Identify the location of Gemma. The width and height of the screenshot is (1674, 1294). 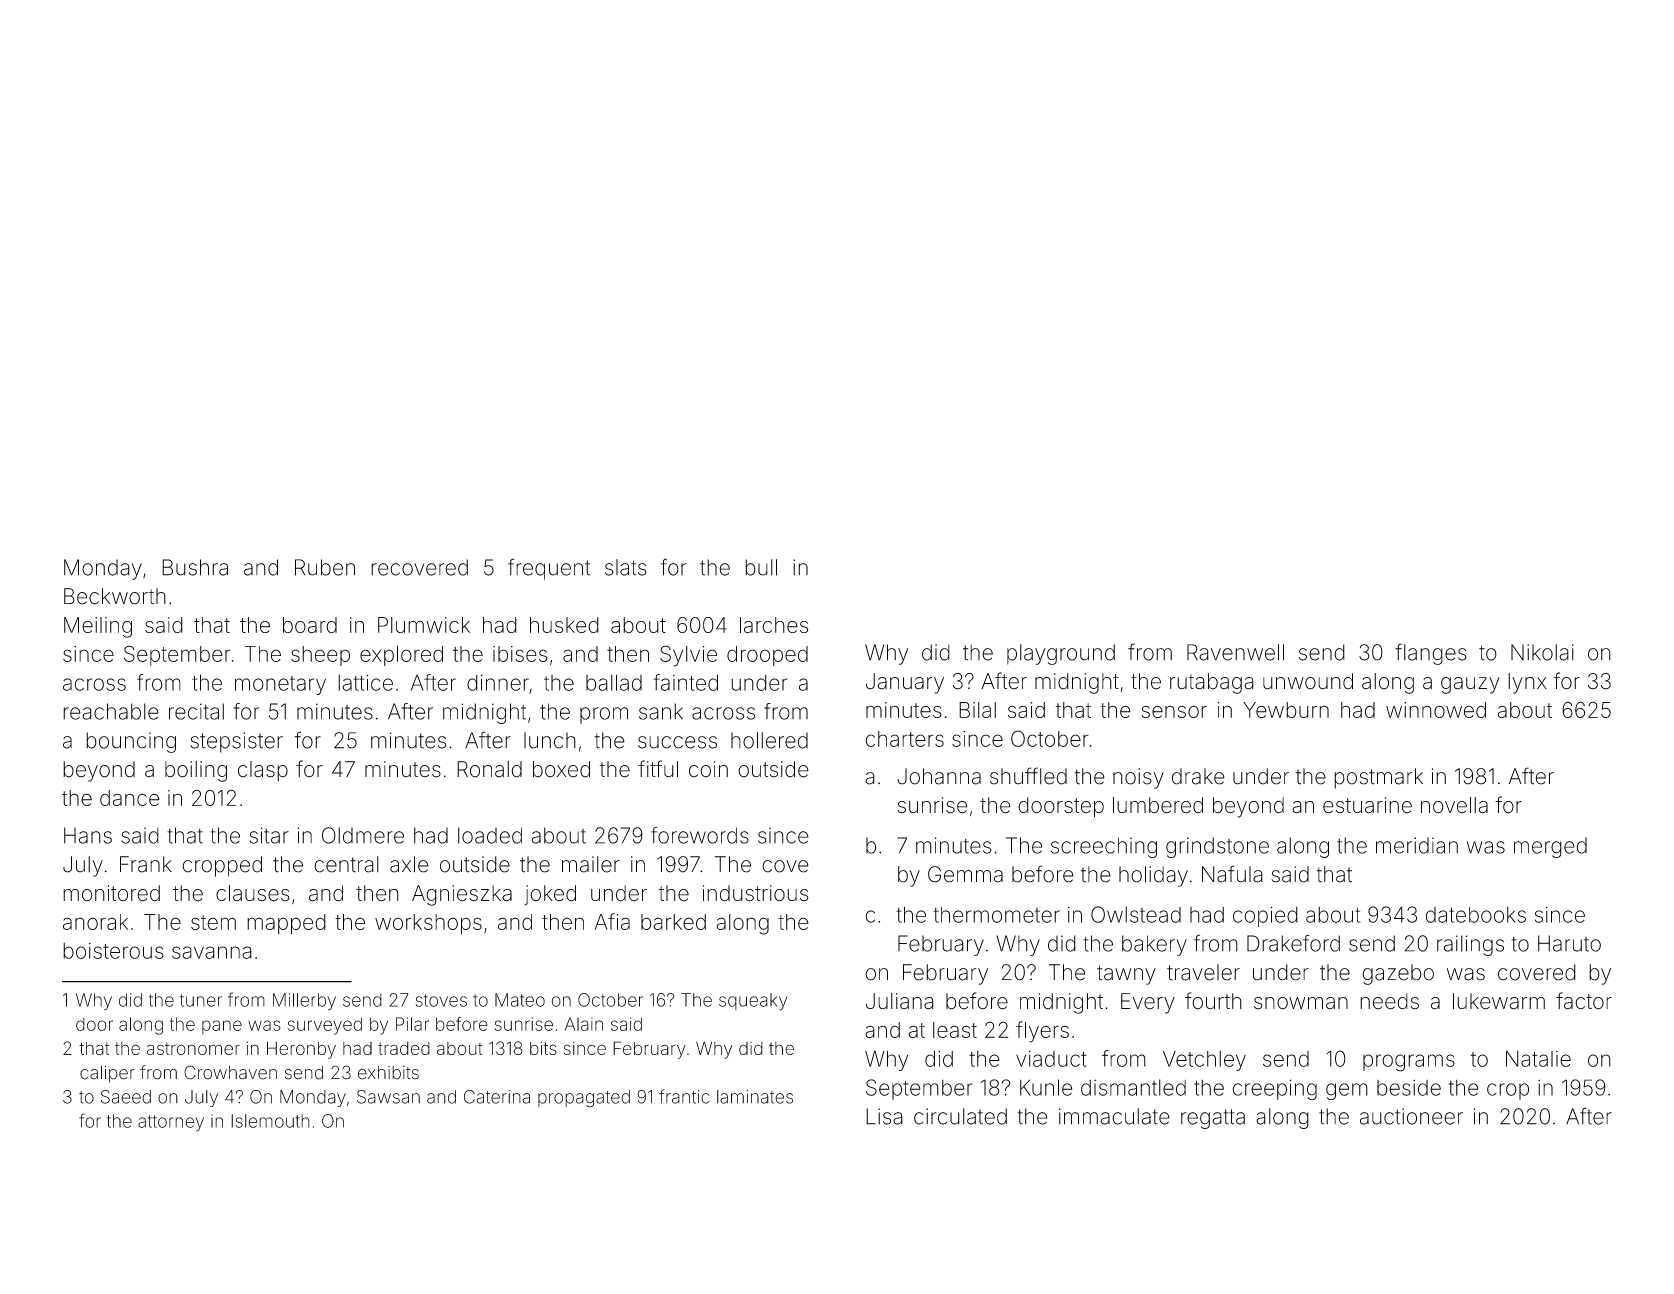
(965, 874).
